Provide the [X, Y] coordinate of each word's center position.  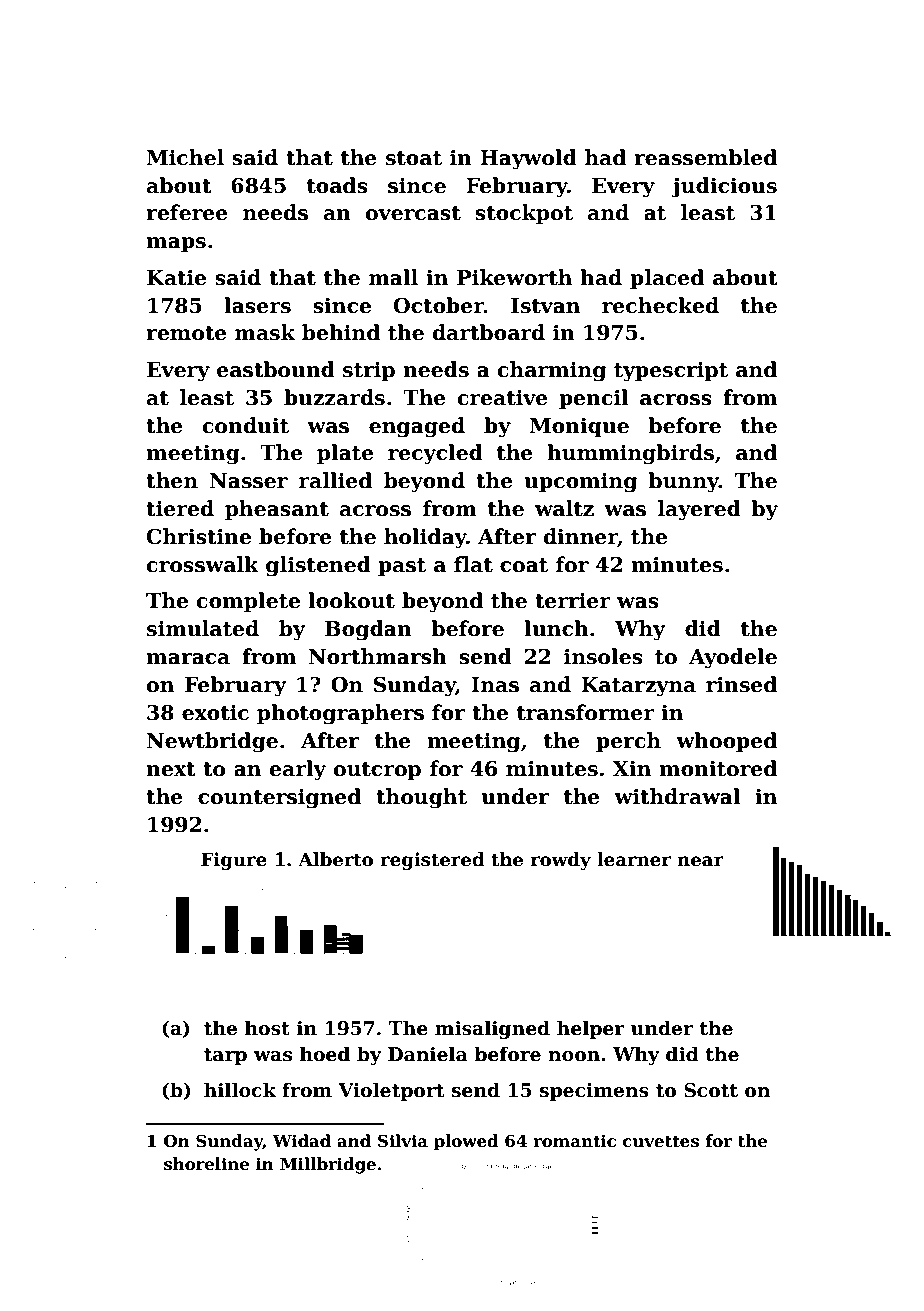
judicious [724, 187]
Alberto [335, 859]
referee [187, 212]
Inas [495, 685]
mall [393, 277]
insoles [603, 656]
